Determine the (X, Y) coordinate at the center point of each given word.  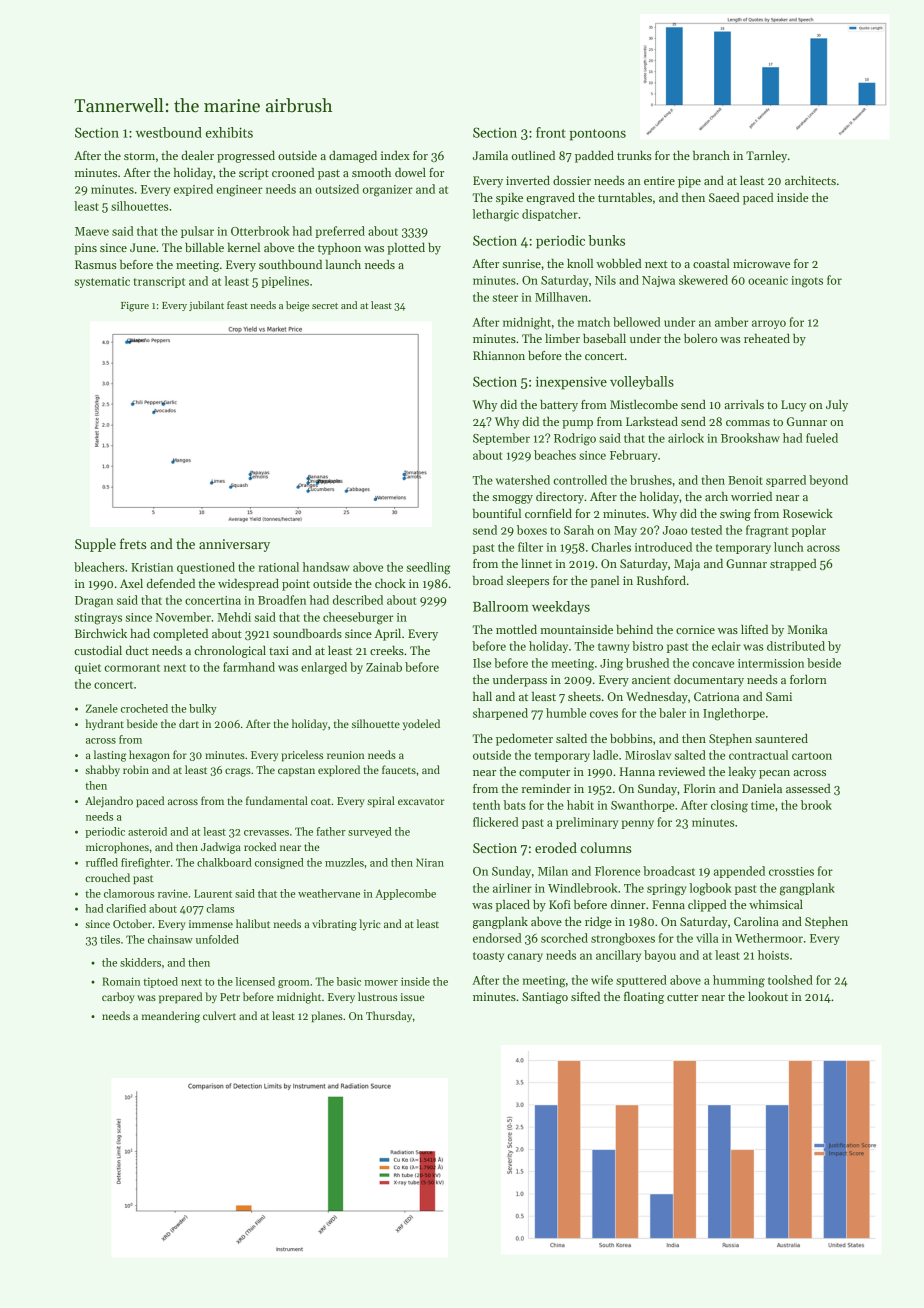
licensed (255, 981)
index (395, 155)
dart (189, 723)
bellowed (636, 322)
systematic (102, 282)
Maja (687, 565)
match (594, 322)
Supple (95, 545)
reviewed (681, 771)
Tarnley (766, 157)
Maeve (92, 231)
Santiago (545, 998)
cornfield (548, 513)
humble (566, 713)
